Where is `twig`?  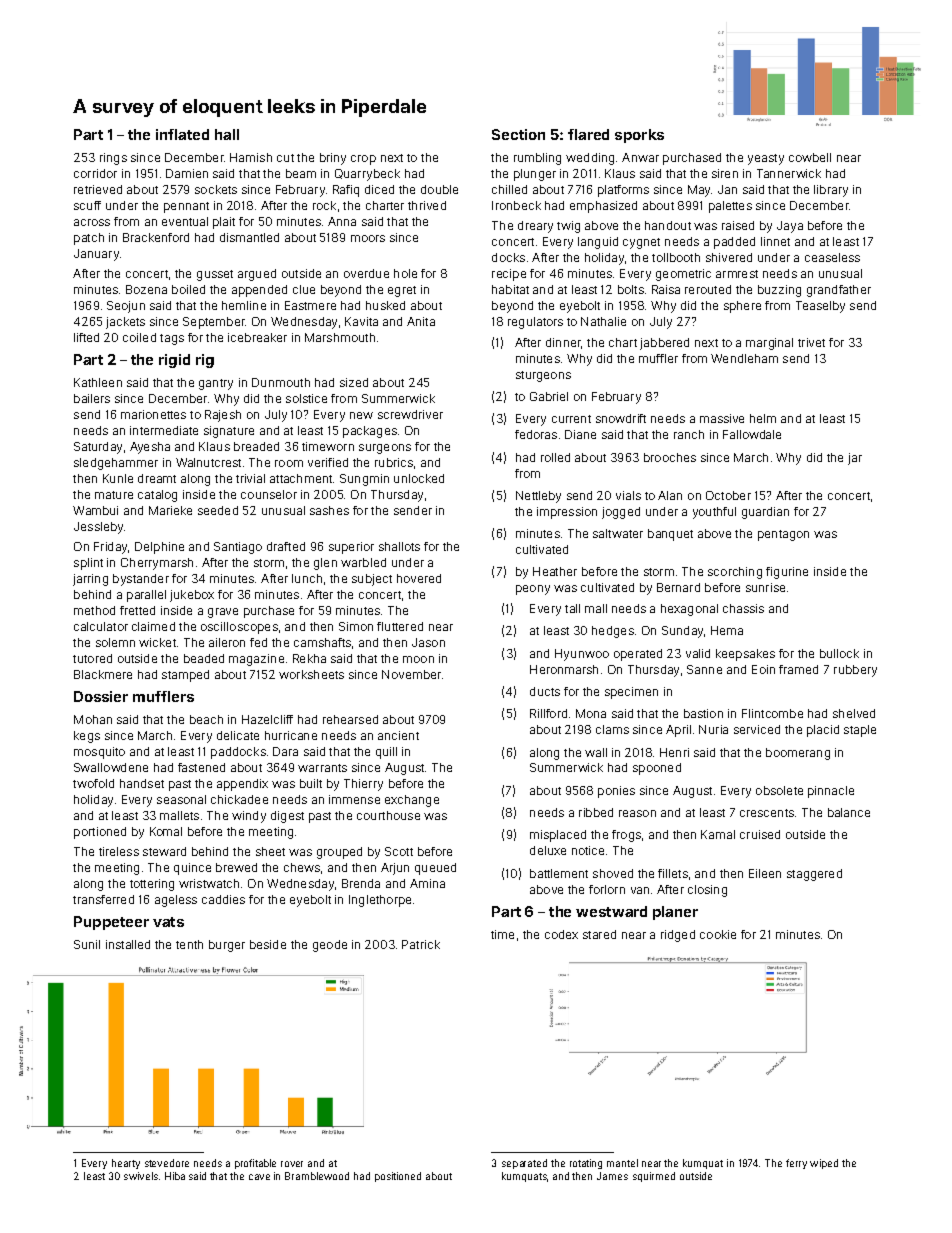 twig is located at coordinates (568, 227).
